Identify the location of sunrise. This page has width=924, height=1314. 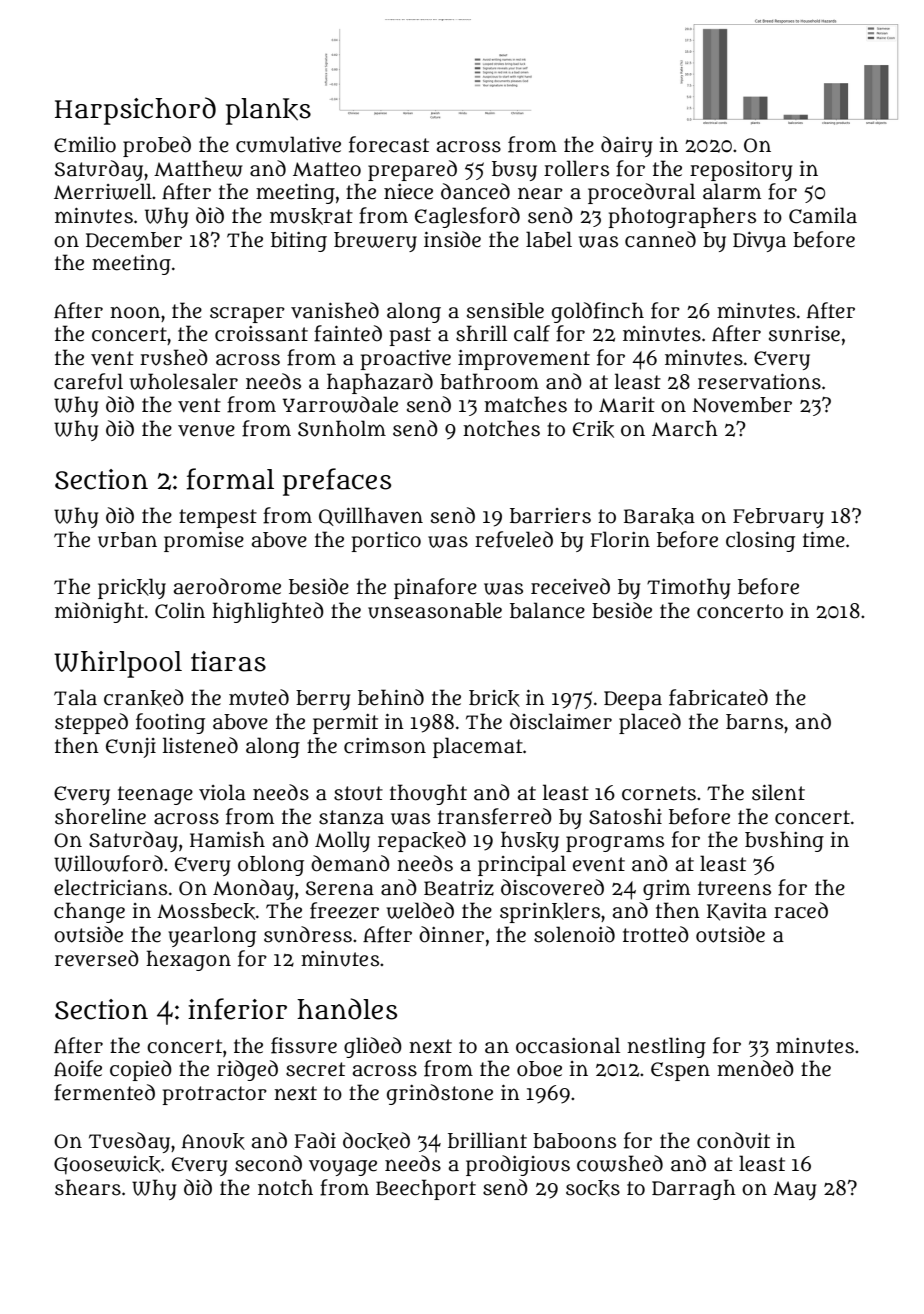
(804, 334).
